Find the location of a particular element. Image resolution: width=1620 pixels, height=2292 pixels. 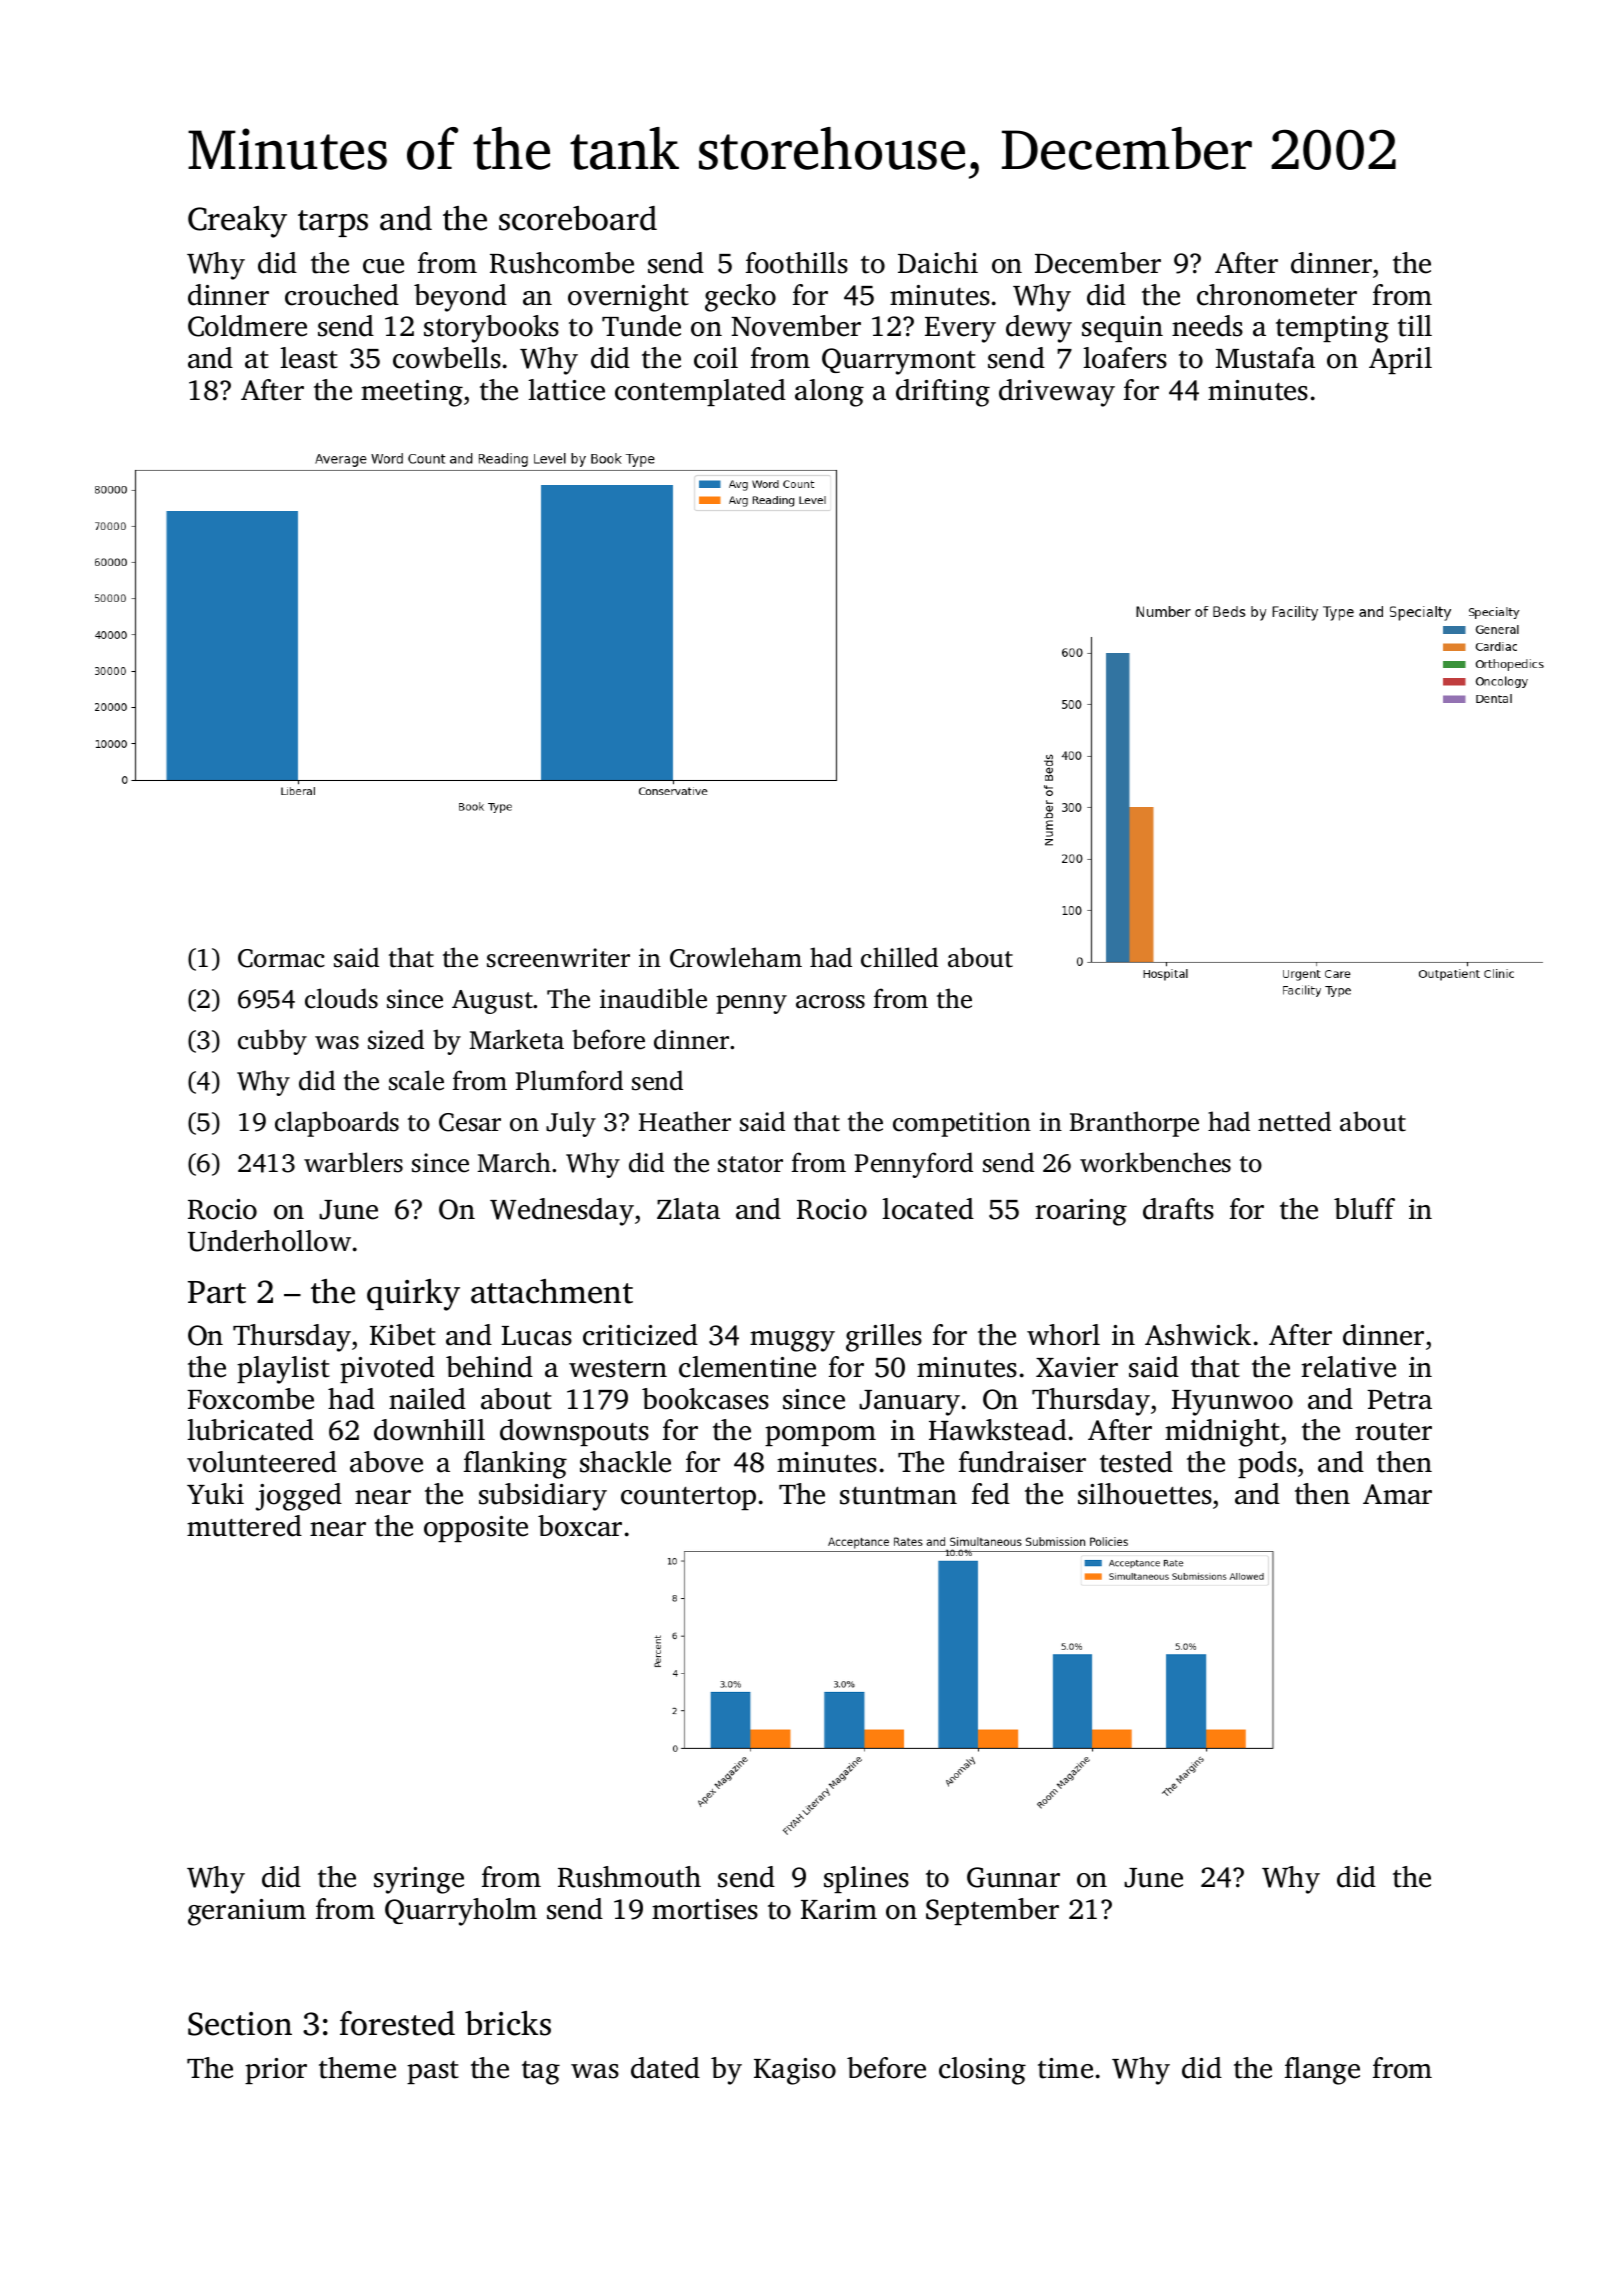

stuntman is located at coordinates (898, 1496).
